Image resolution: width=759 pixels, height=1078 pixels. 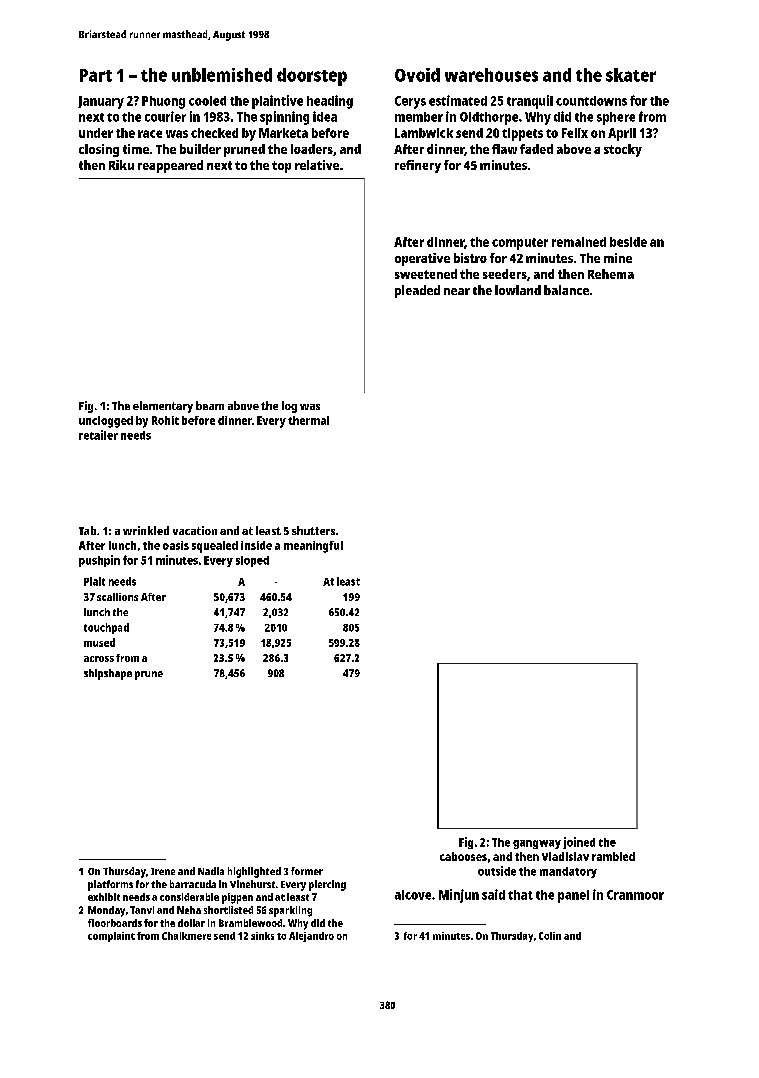 What do you see at coordinates (165, 420) in the document?
I see `Rohit` at bounding box center [165, 420].
